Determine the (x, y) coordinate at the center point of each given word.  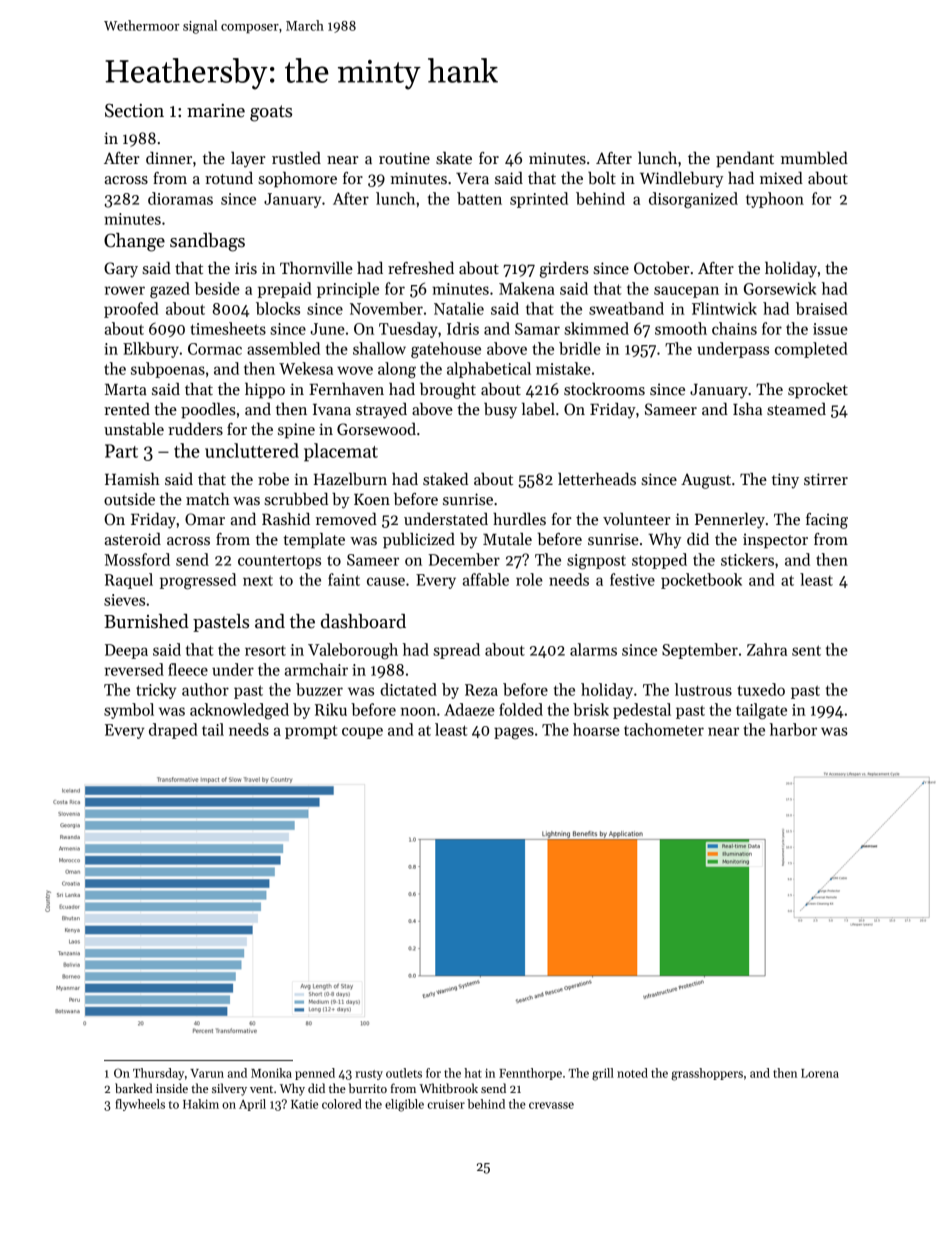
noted (632, 1073)
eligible (404, 1105)
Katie (304, 1104)
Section (134, 110)
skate (454, 158)
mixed (781, 178)
